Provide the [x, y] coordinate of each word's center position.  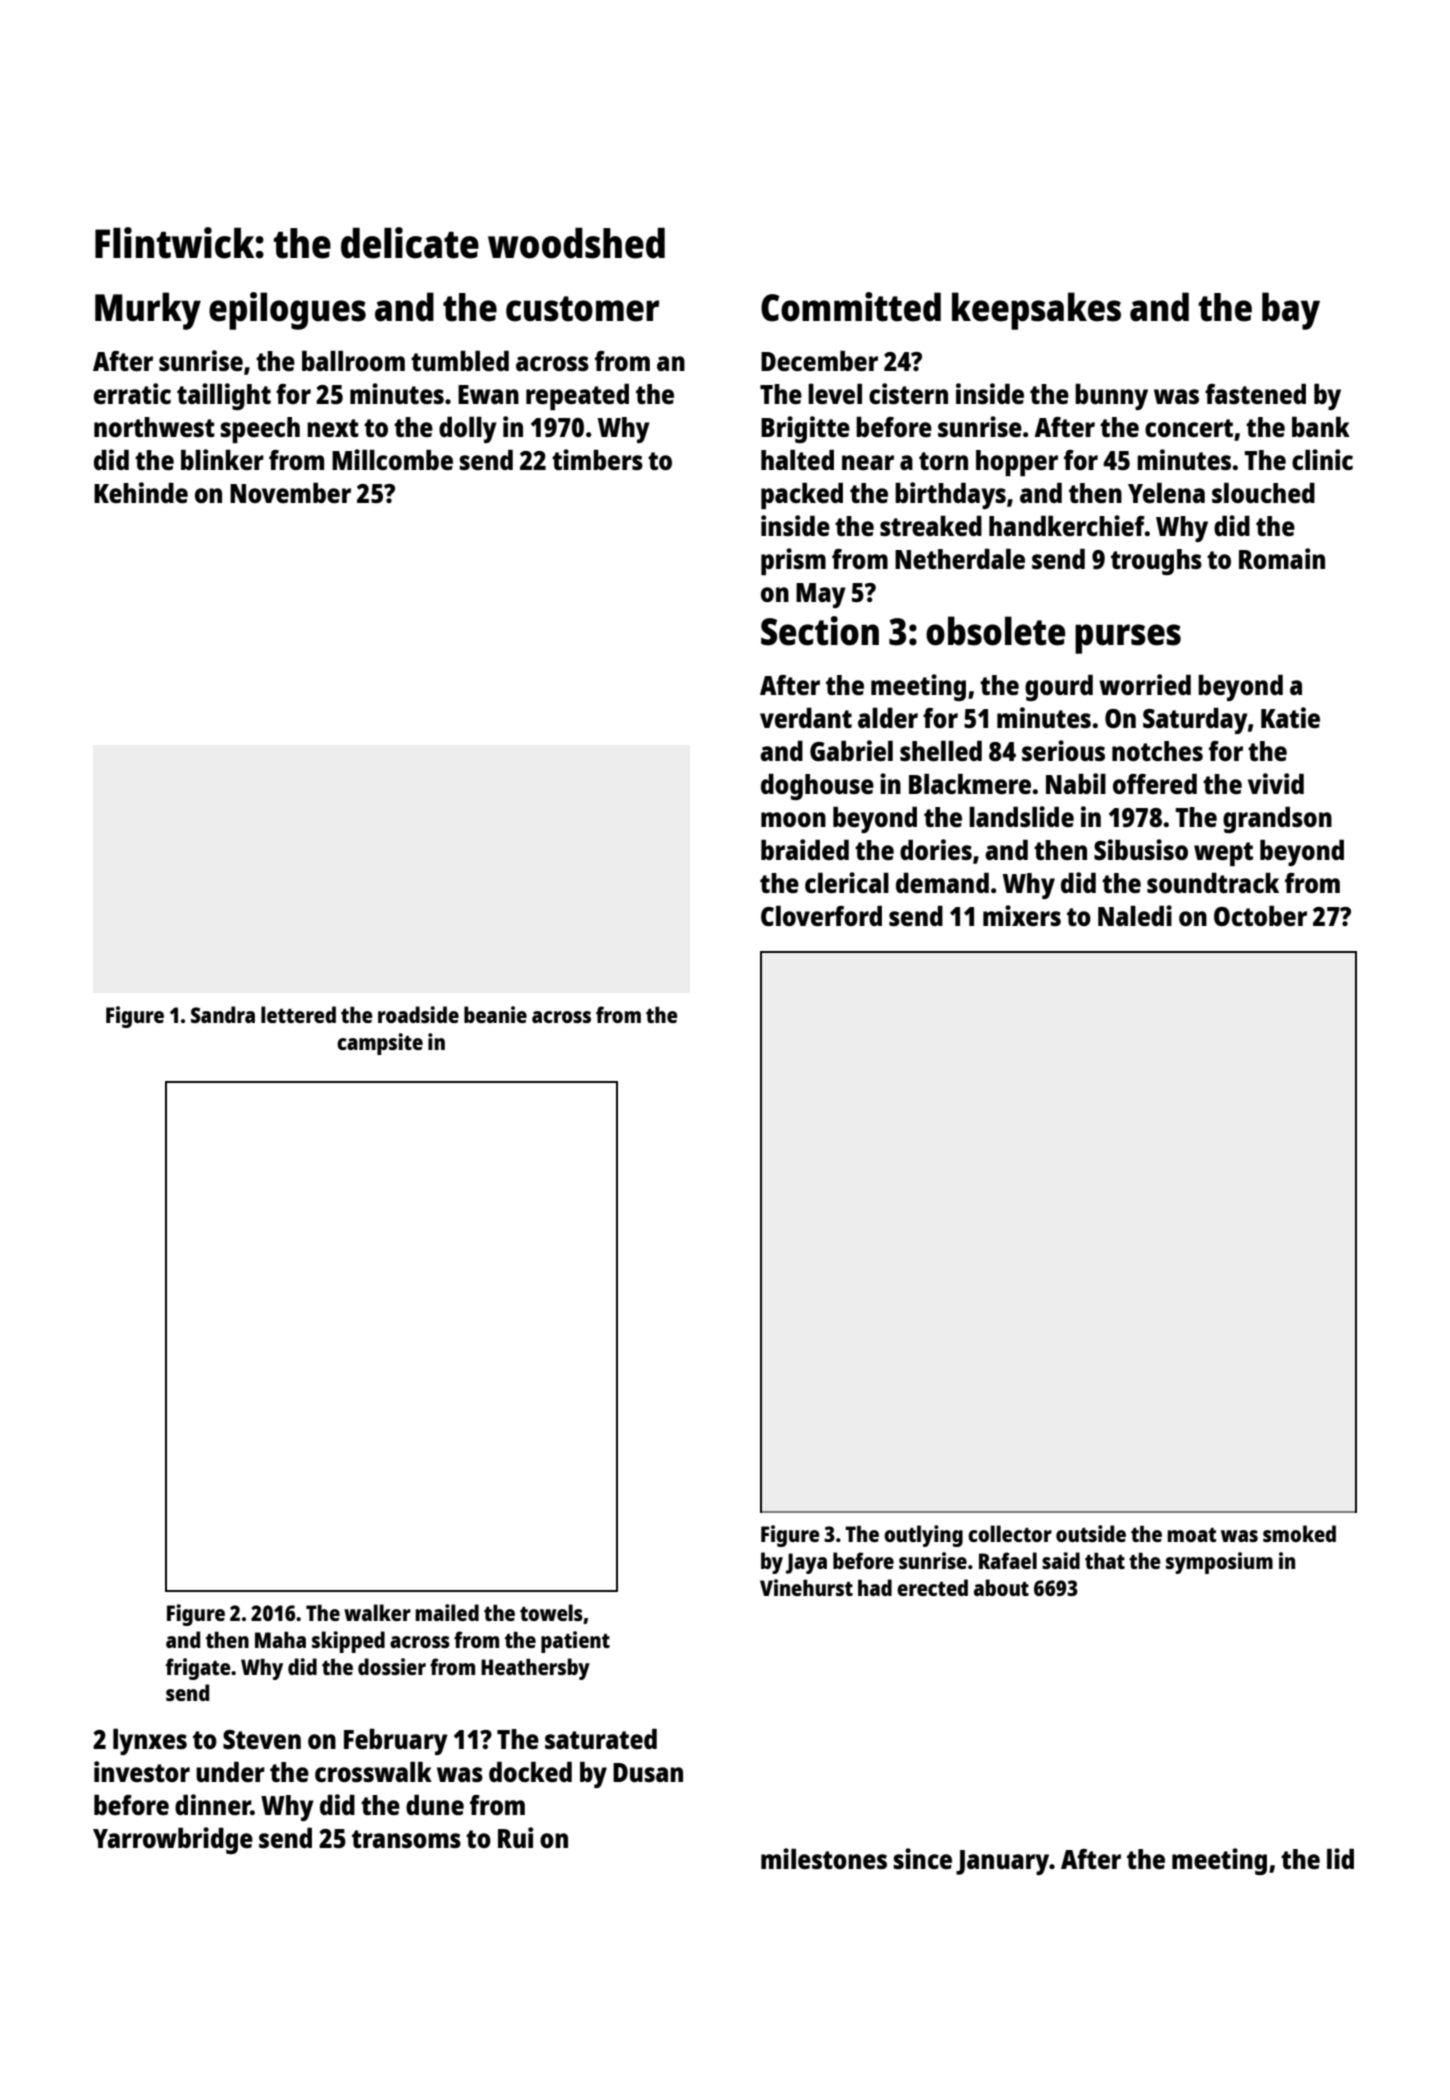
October [1260, 916]
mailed [447, 1612]
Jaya [806, 1563]
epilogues [287, 311]
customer [583, 309]
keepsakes [1036, 311]
